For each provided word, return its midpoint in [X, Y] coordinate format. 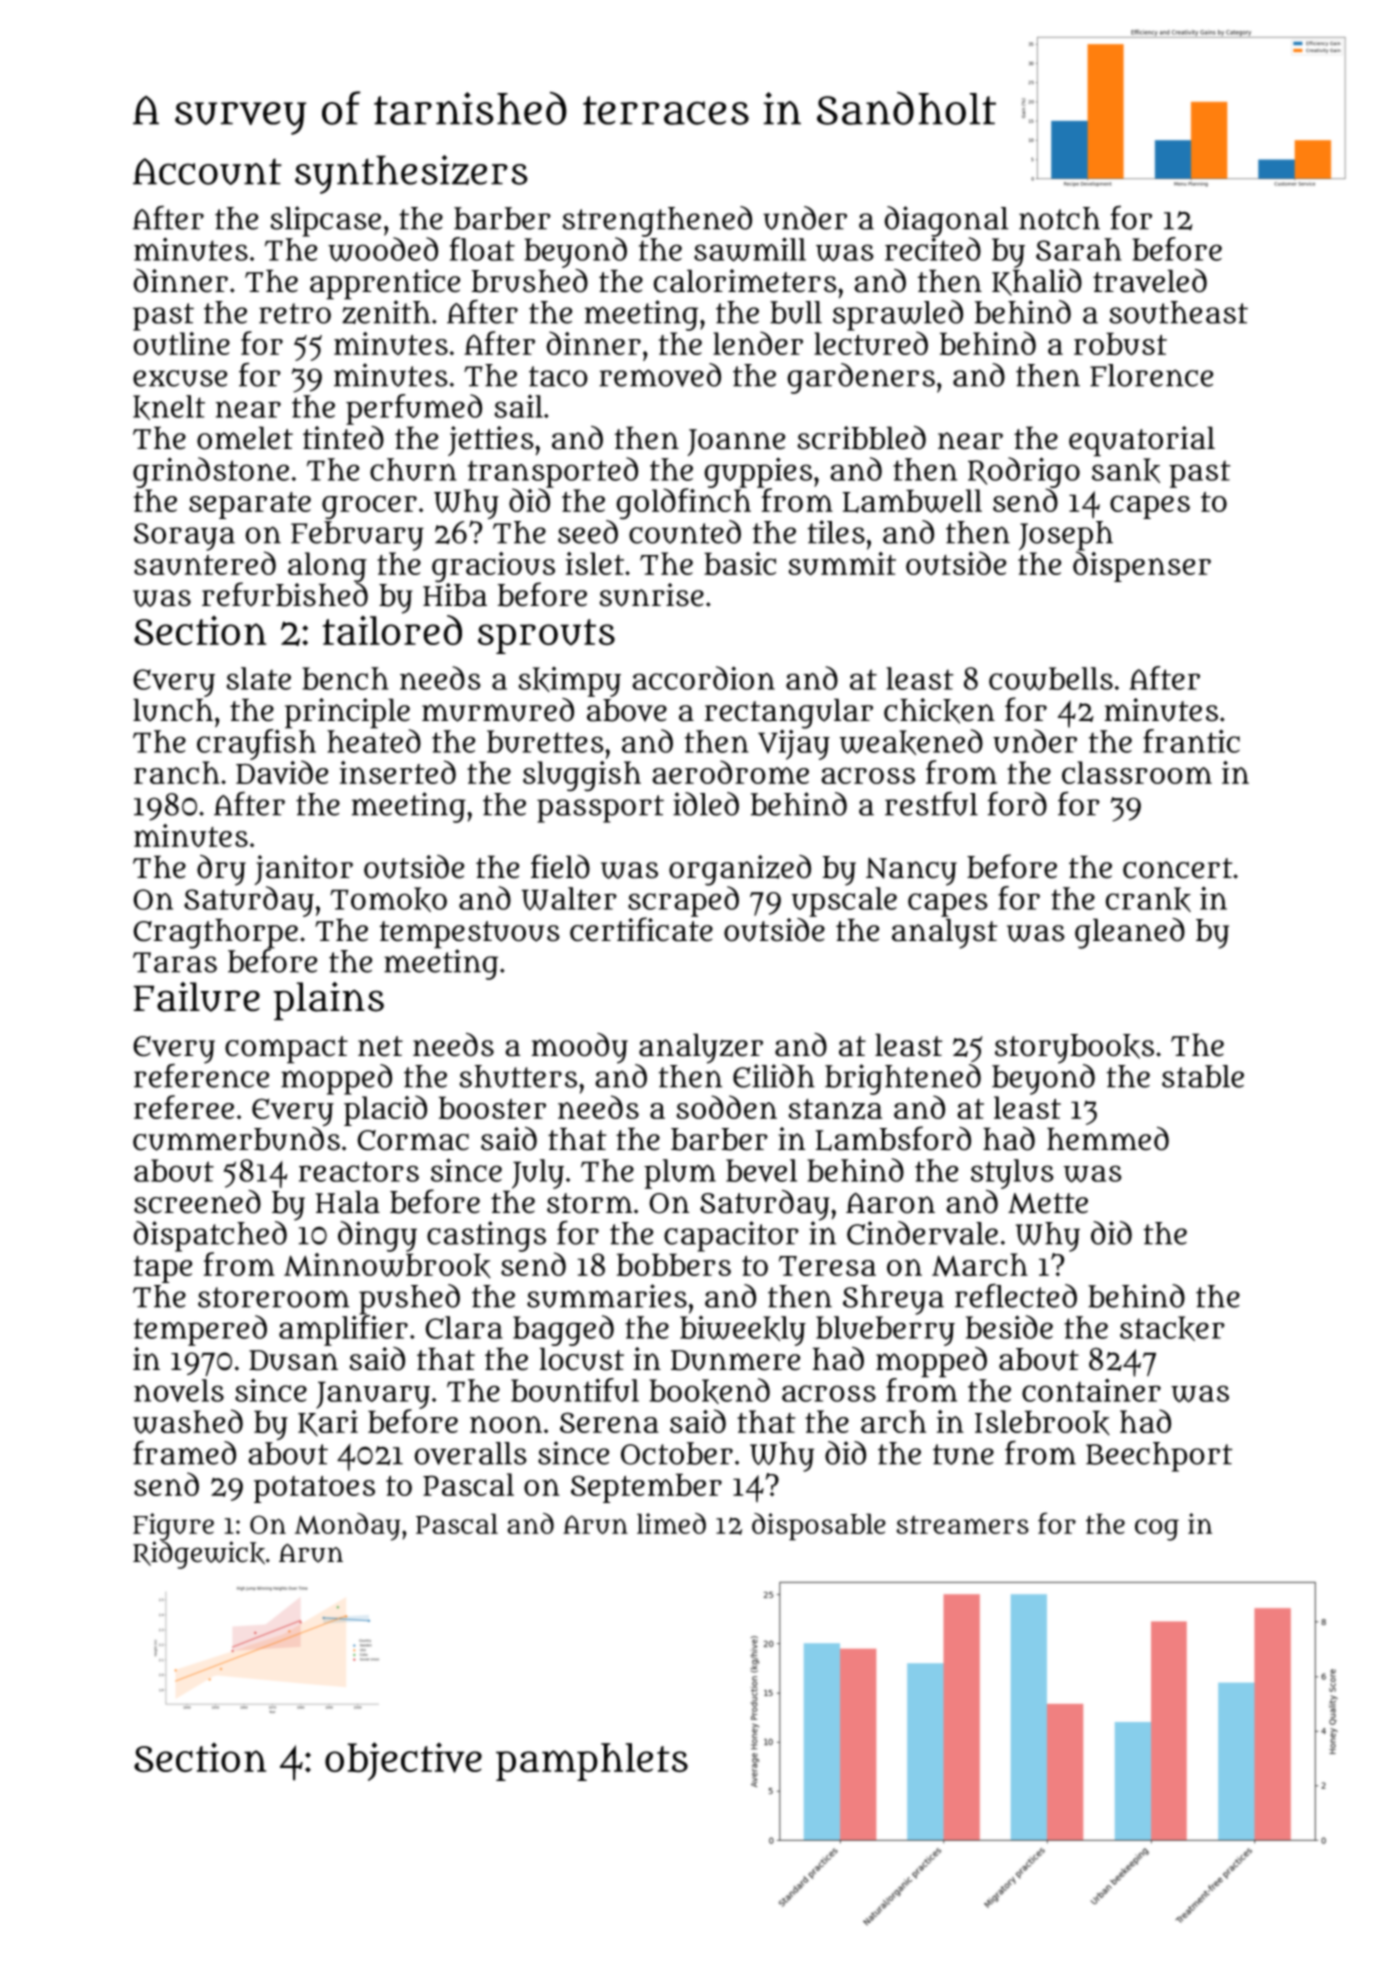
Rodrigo [1024, 472]
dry [221, 870]
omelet [245, 438]
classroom [1137, 772]
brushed [529, 281]
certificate [641, 929]
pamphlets [592, 1762]
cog [1157, 1530]
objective [403, 1761]
